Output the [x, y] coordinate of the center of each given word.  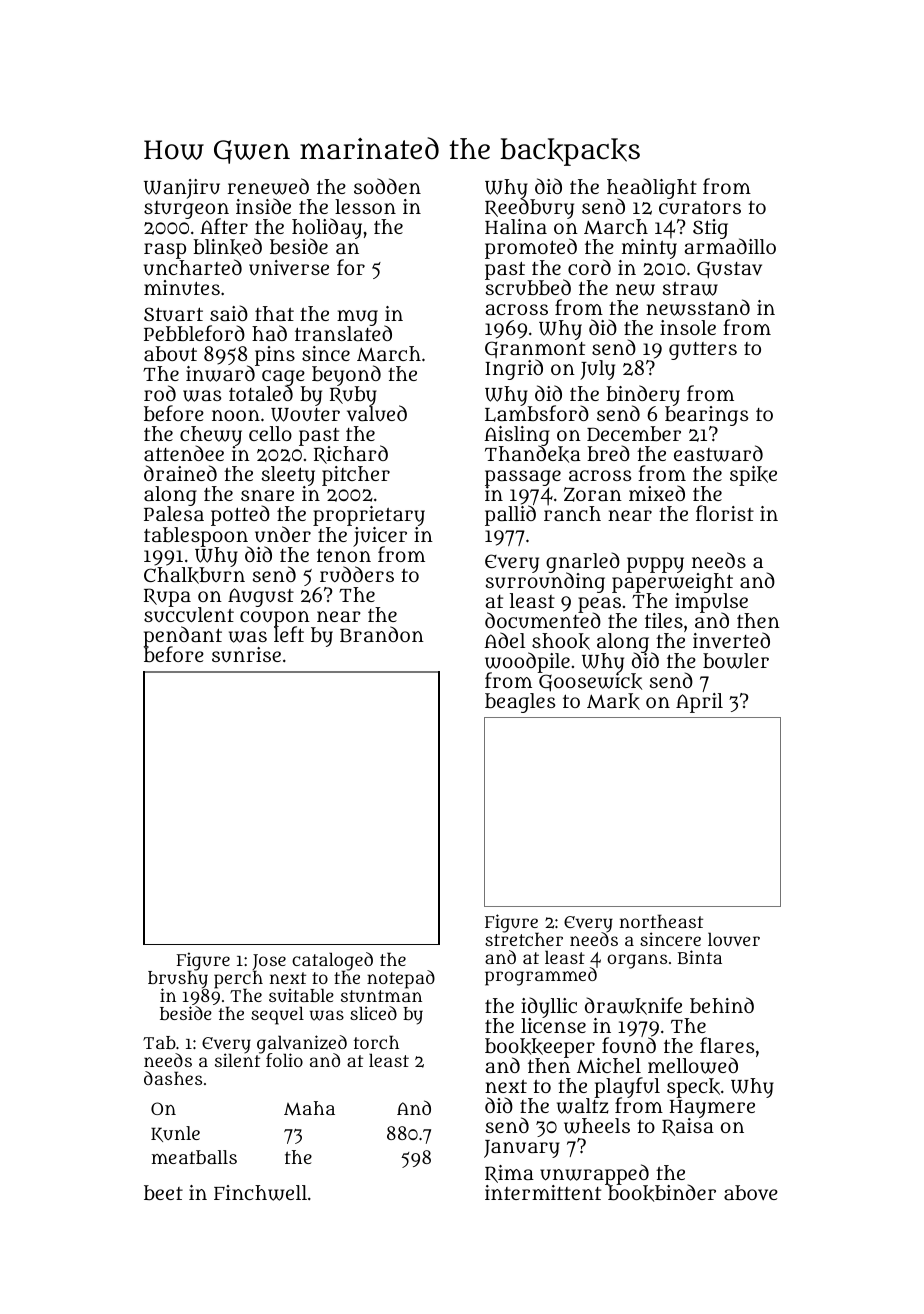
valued [377, 414]
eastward [718, 453]
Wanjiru [182, 189]
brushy [178, 980]
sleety [288, 476]
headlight [652, 188]
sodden [387, 186]
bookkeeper [540, 1048]
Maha [309, 1108]
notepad [401, 979]
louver [734, 939]
